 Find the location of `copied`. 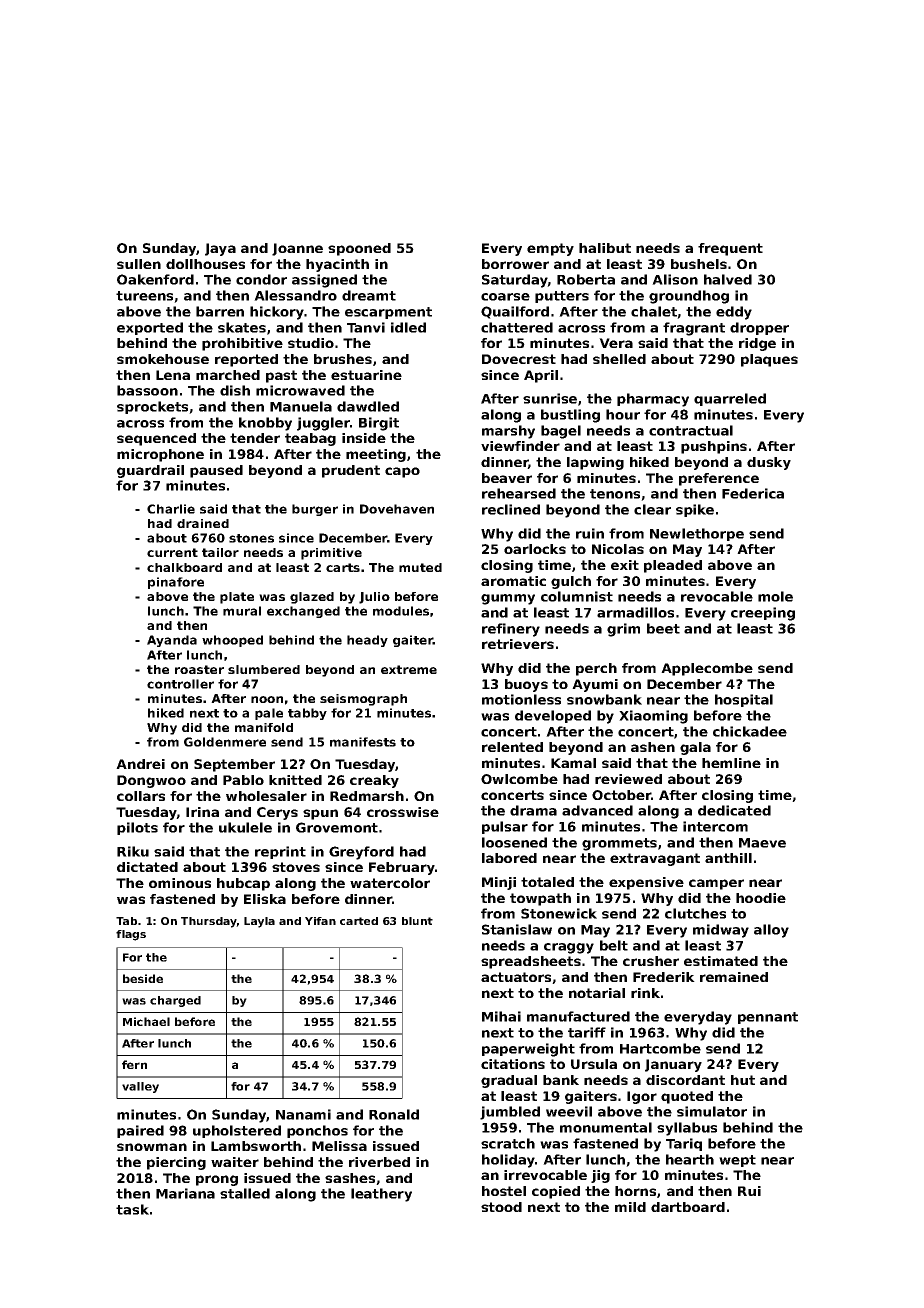

copied is located at coordinates (556, 1192).
